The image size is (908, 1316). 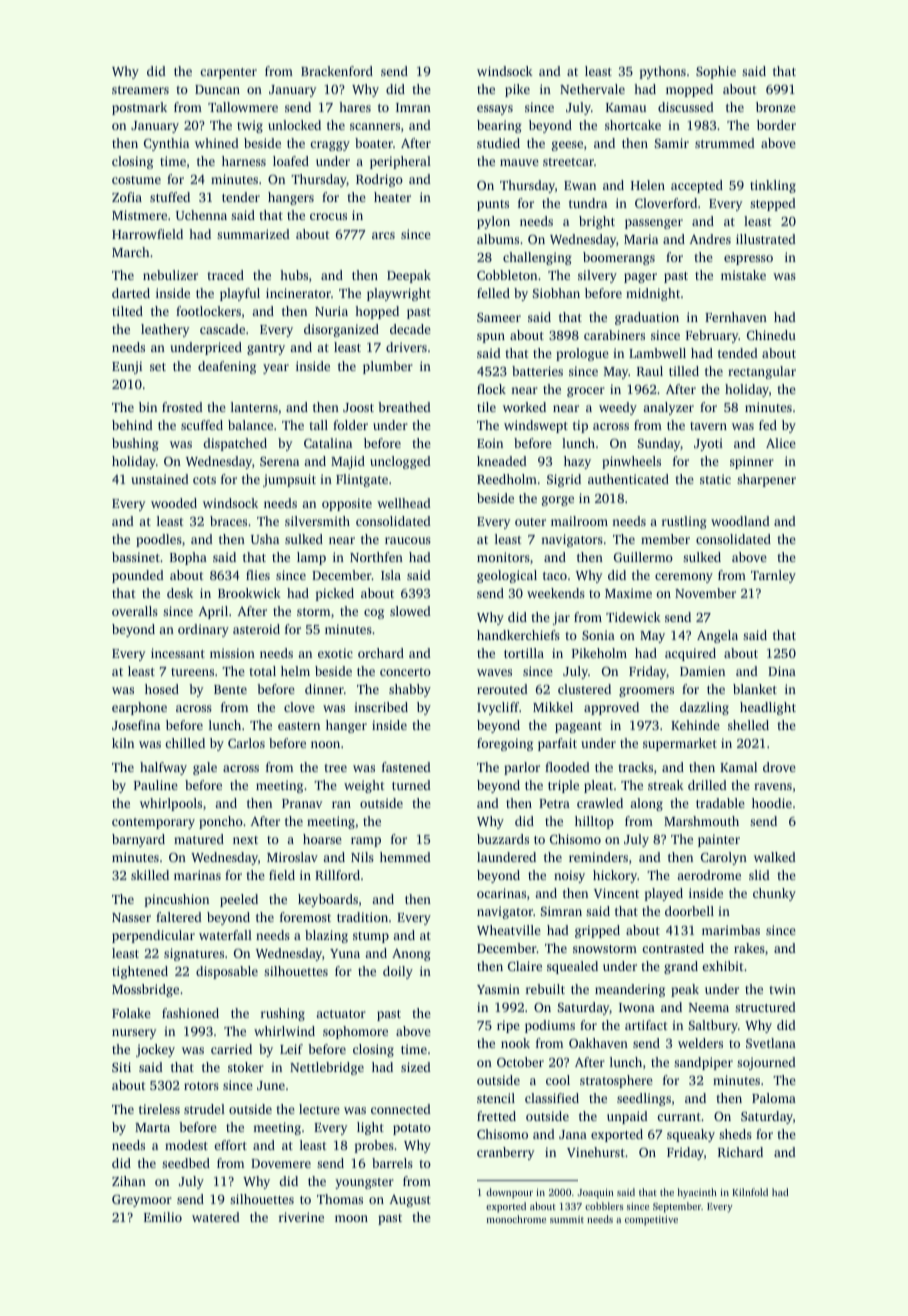 What do you see at coordinates (779, 767) in the screenshot?
I see `drove` at bounding box center [779, 767].
